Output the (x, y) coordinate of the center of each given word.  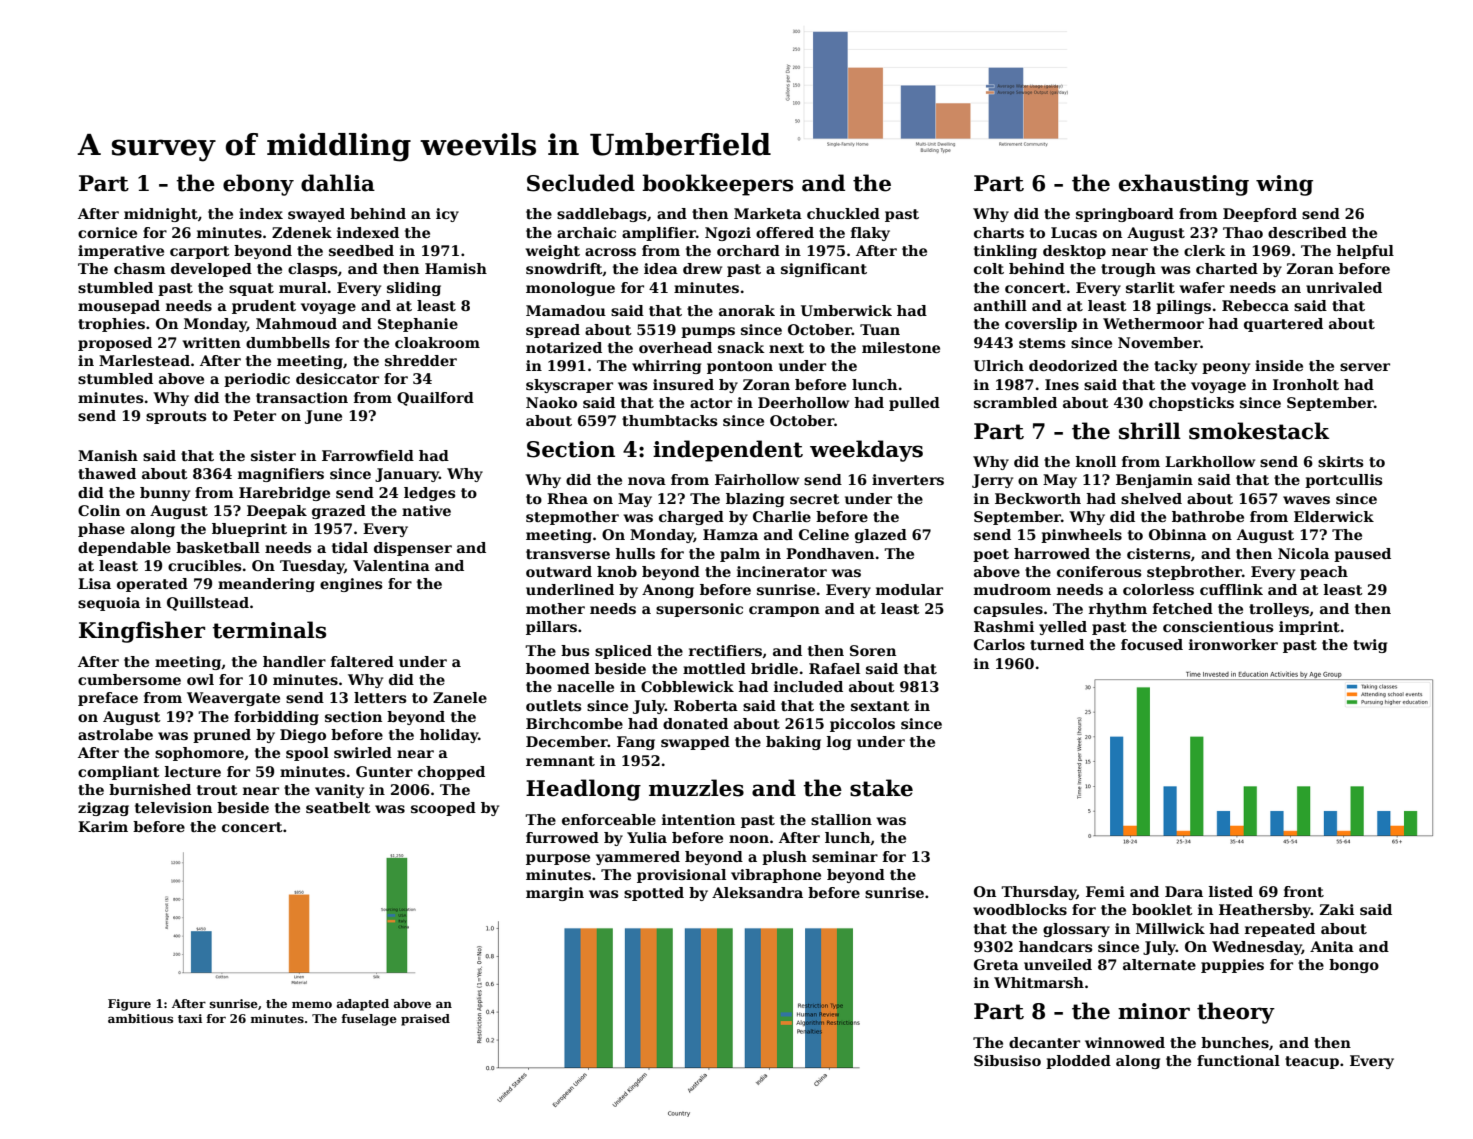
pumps (708, 332)
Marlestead (144, 360)
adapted (363, 1005)
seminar (845, 856)
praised (425, 1020)
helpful (1365, 252)
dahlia (338, 183)
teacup (1312, 1062)
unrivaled (1344, 287)
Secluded (581, 183)
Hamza (730, 534)
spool (307, 754)
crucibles (204, 565)
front (1304, 891)
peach (1324, 573)
